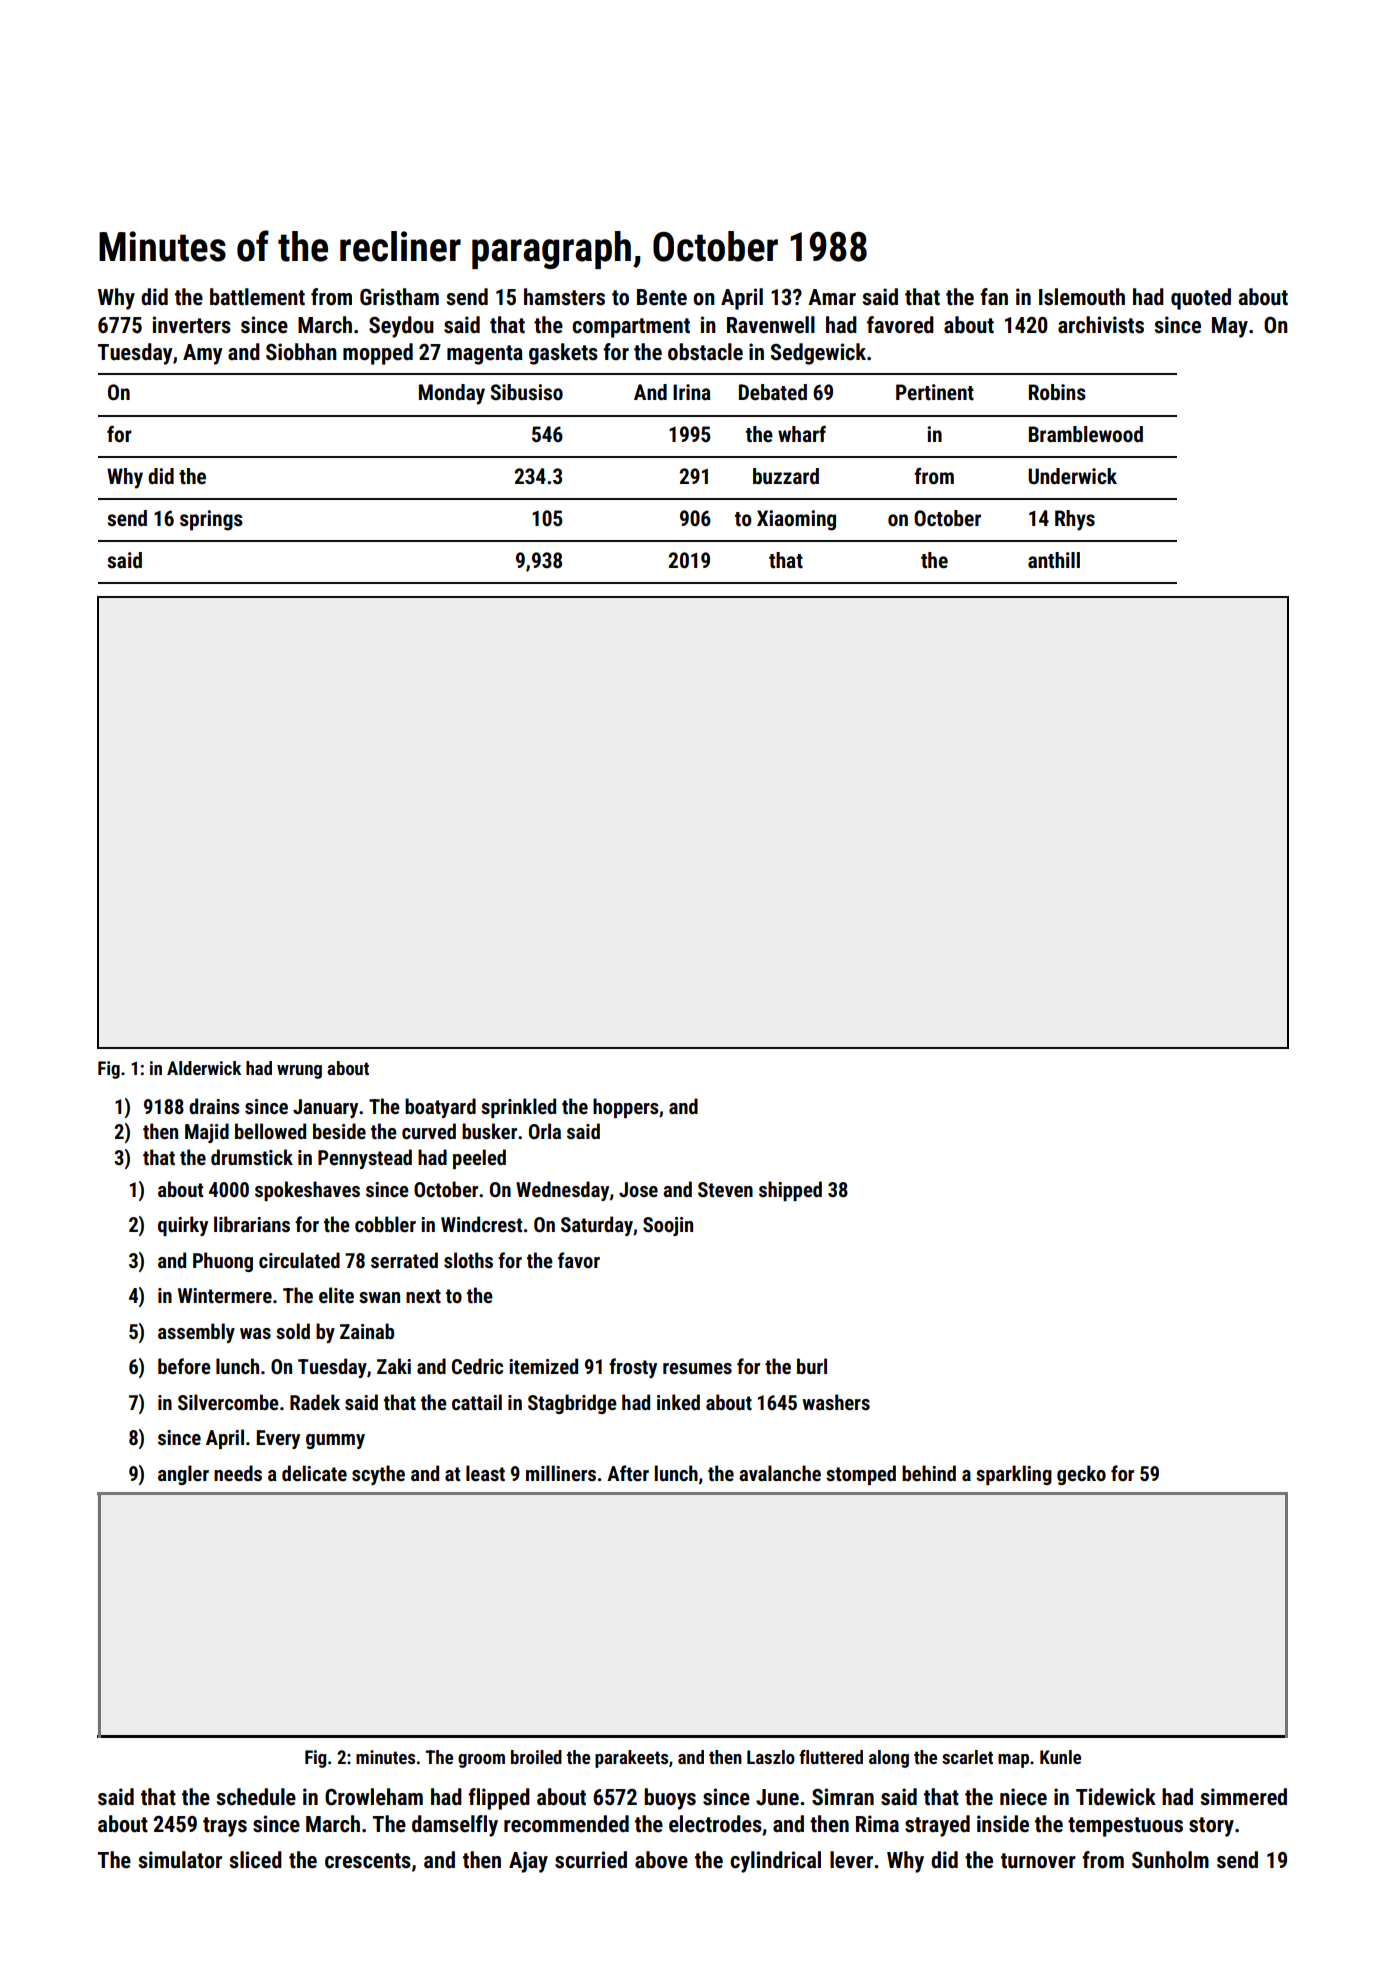 Image resolution: width=1386 pixels, height=1969 pixels. What do you see at coordinates (832, 297) in the screenshot?
I see `Amar` at bounding box center [832, 297].
